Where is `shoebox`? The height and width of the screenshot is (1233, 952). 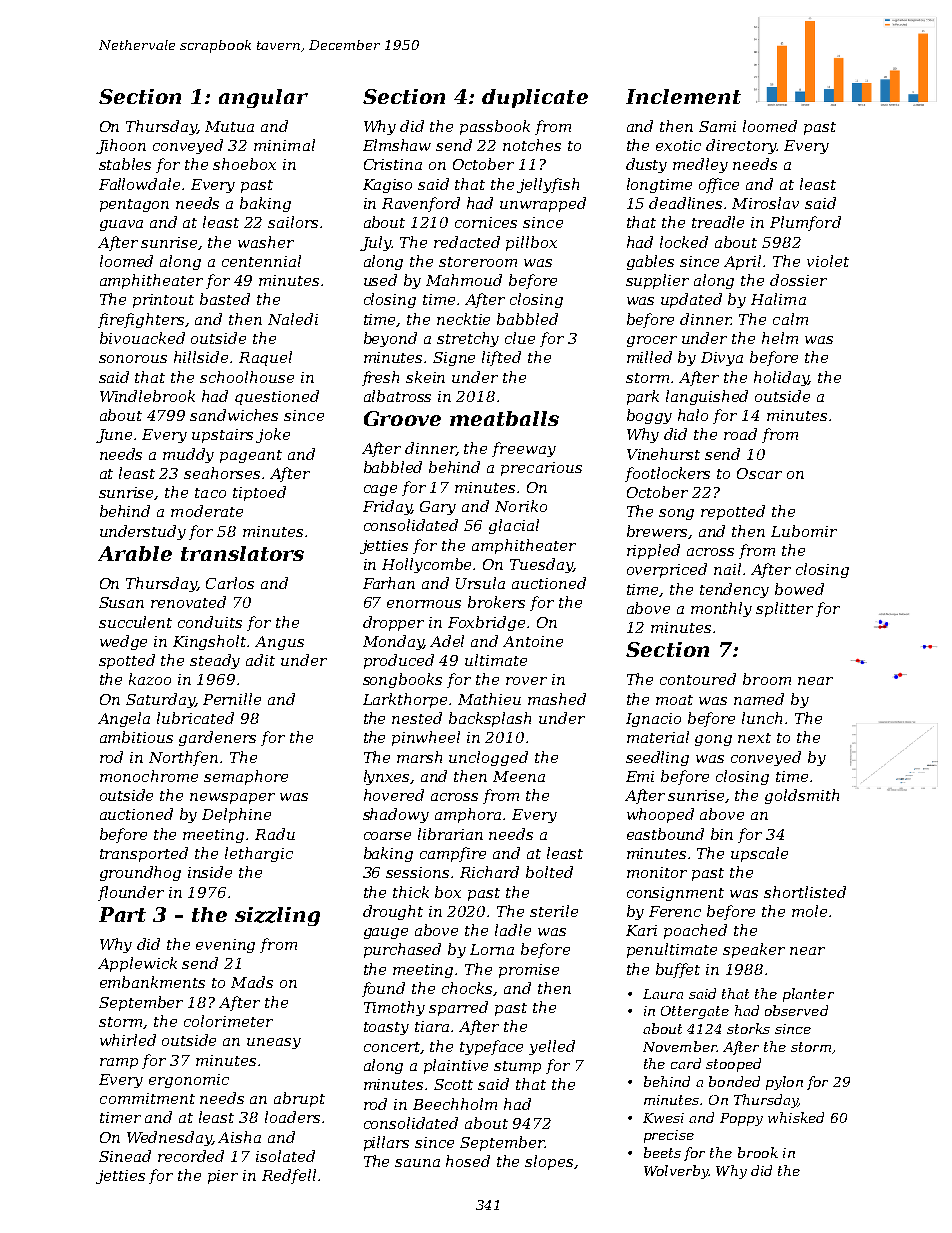 shoebox is located at coordinates (244, 164).
